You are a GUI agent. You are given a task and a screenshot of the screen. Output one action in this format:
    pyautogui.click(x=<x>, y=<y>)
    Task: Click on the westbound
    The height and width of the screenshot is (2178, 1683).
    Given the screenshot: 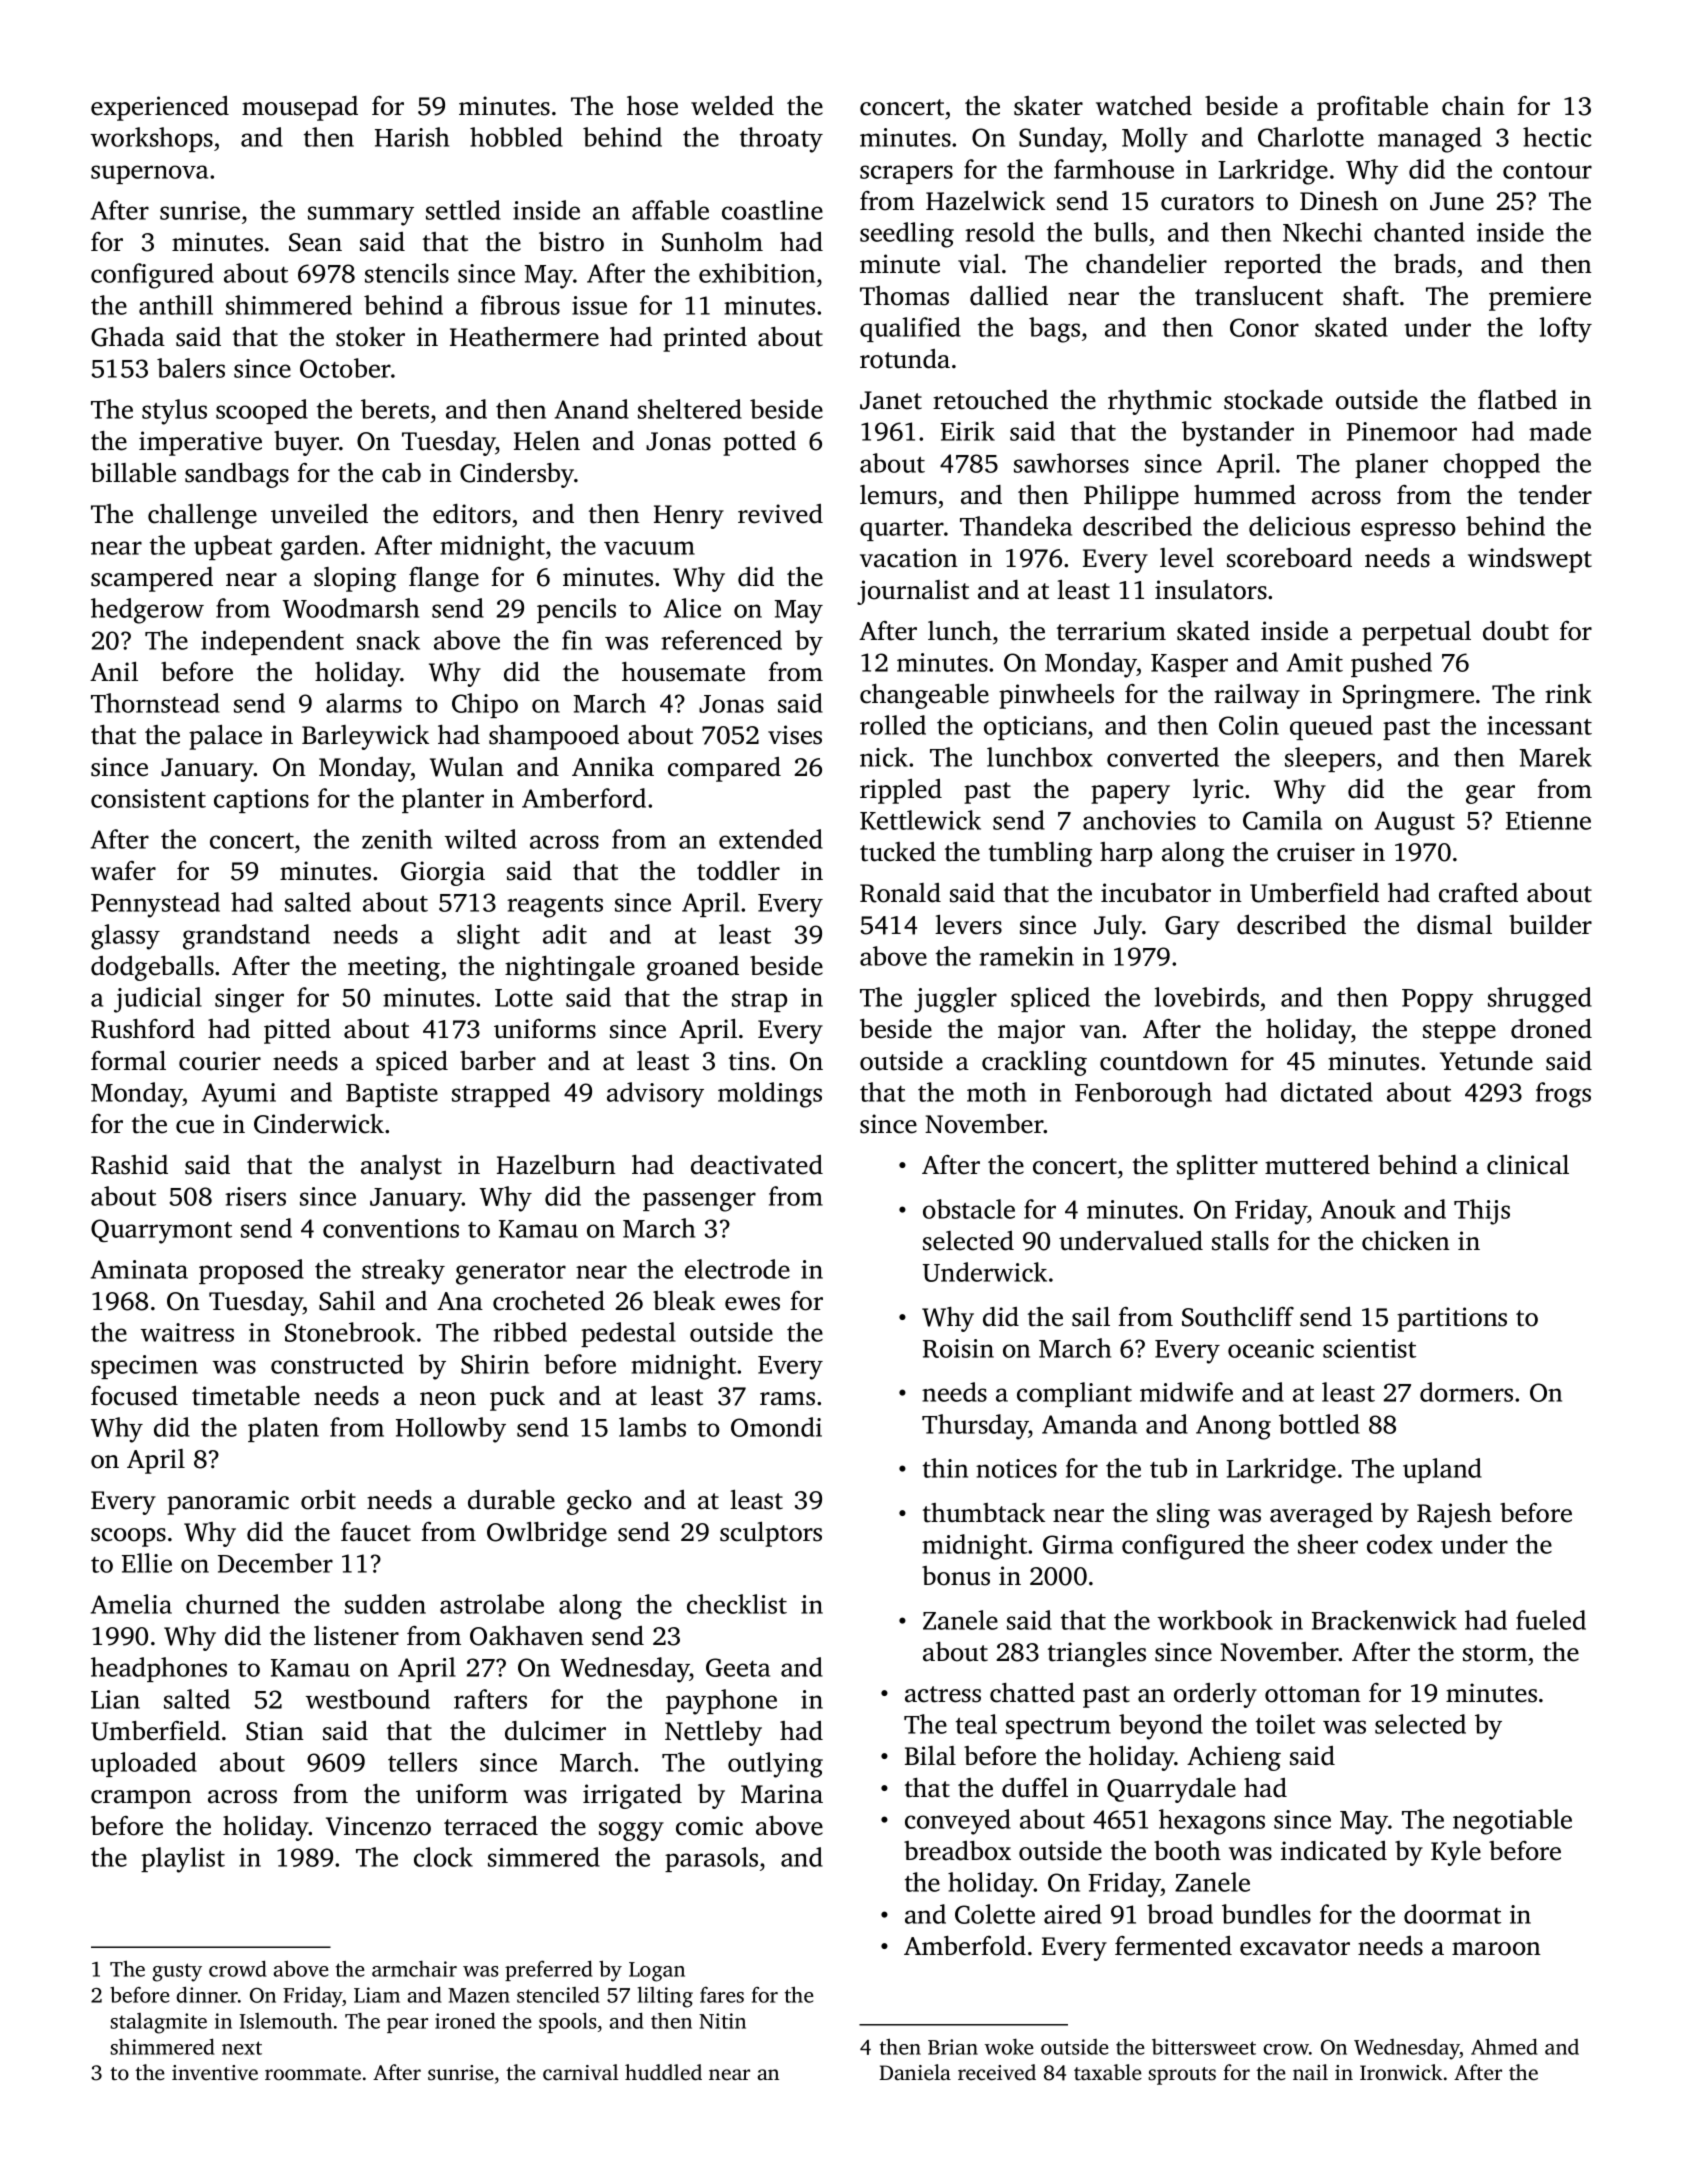 What is the action you would take?
    pyautogui.click(x=368, y=1699)
